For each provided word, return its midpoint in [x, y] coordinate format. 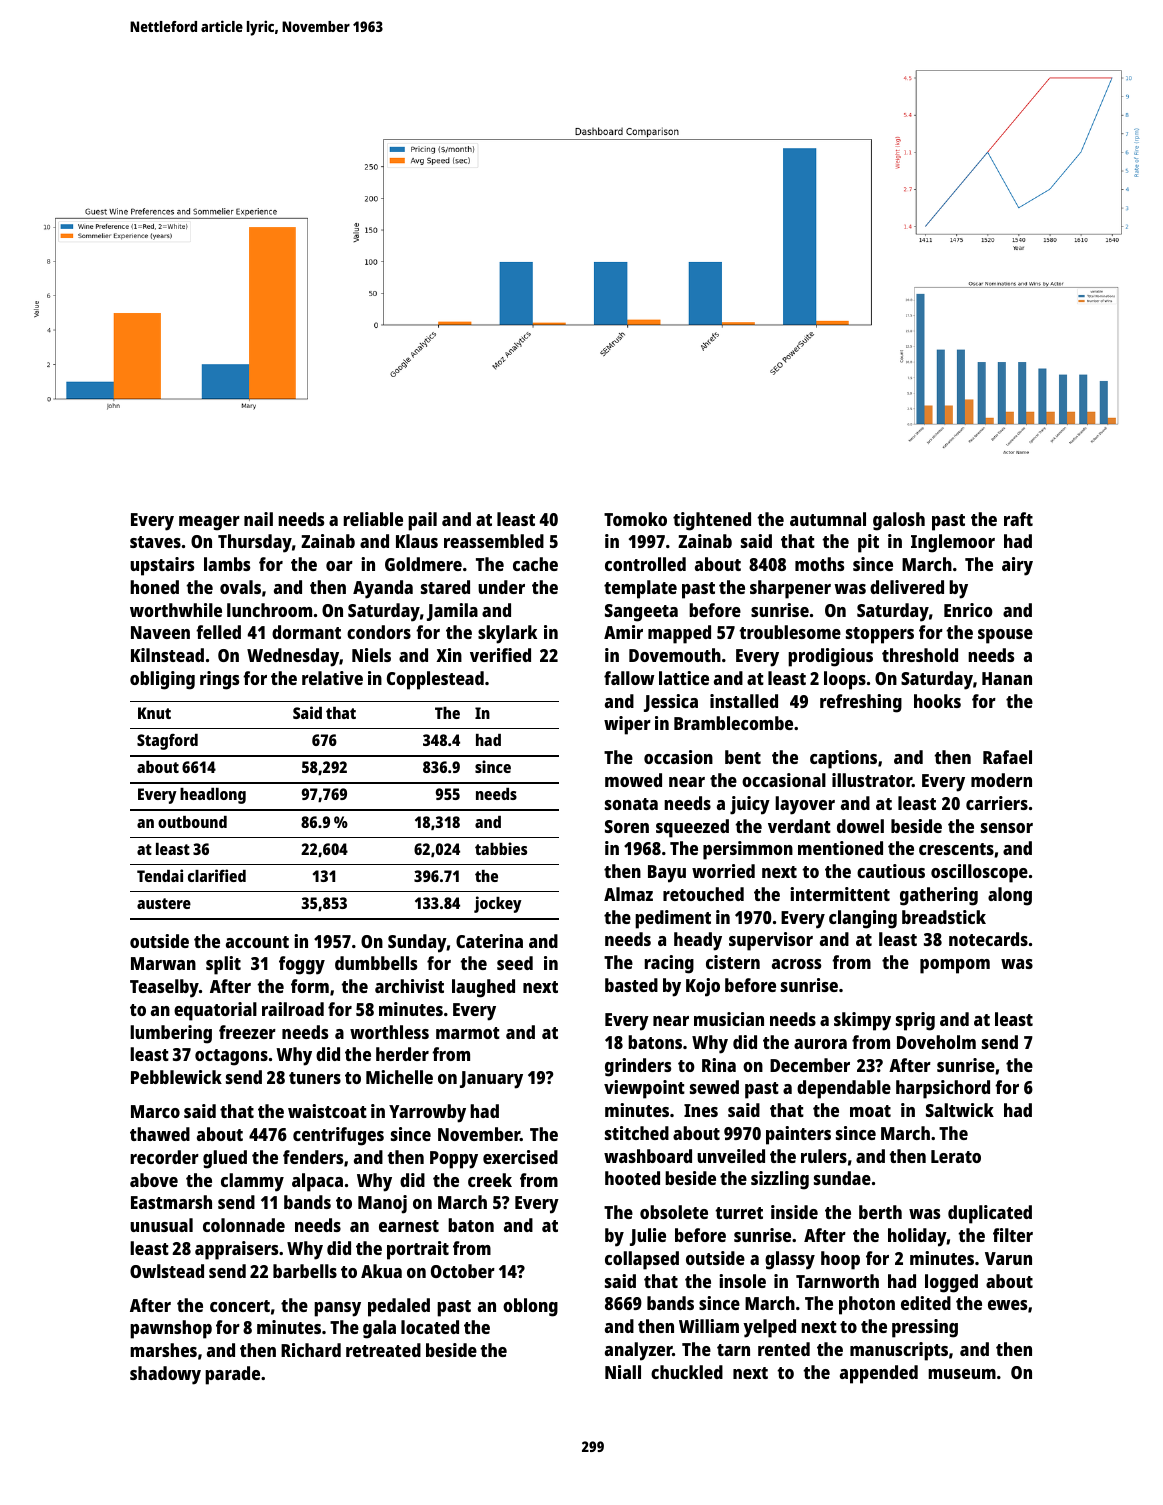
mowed [633, 780]
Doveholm [936, 1042]
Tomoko [635, 519]
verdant [799, 826]
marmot [468, 1033]
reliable [373, 519]
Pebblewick [176, 1077]
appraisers [236, 1250]
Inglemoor [953, 543]
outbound [192, 822]
